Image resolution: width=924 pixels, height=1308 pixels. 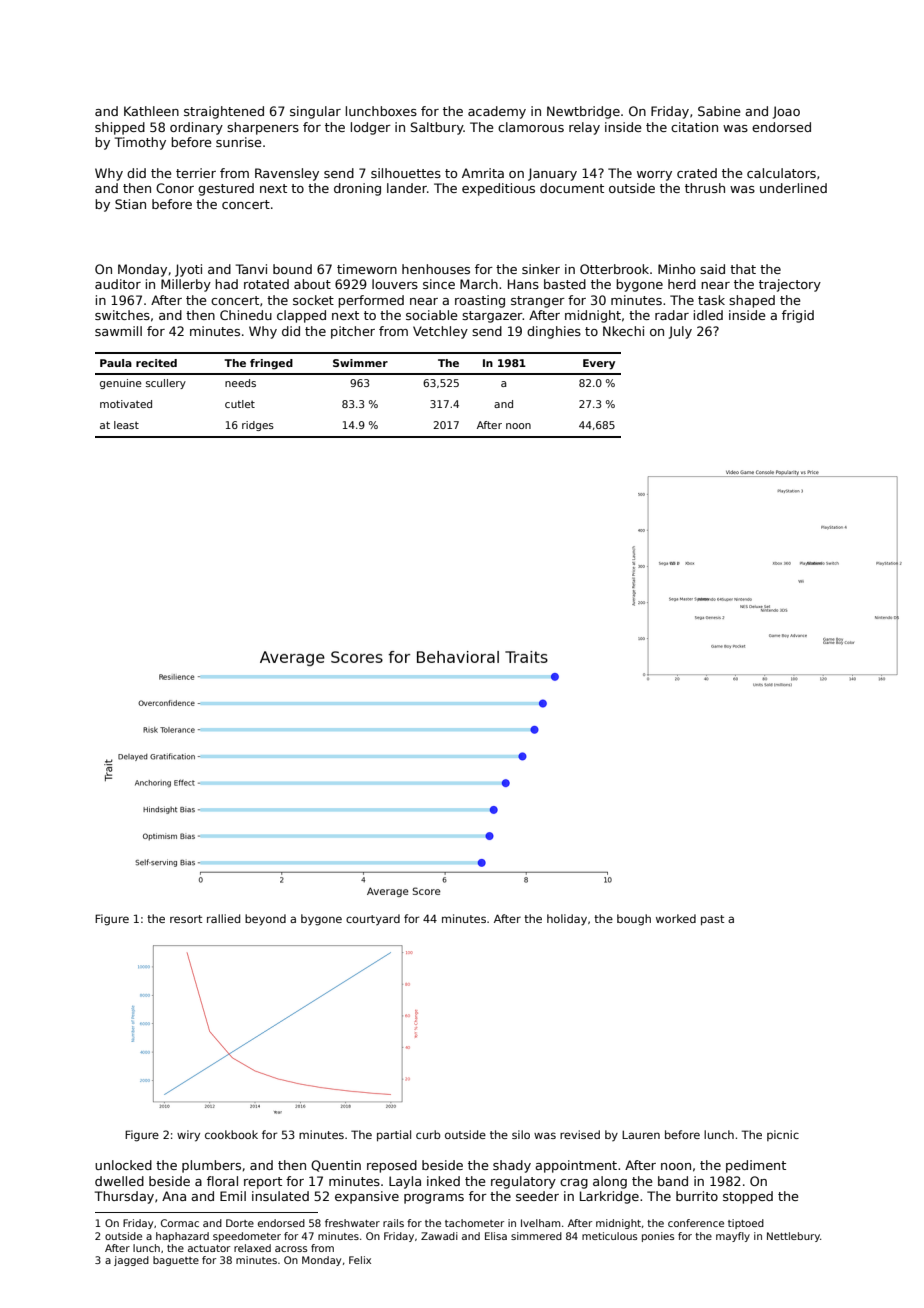 What do you see at coordinates (614, 269) in the image?
I see `Otterbrook` at bounding box center [614, 269].
